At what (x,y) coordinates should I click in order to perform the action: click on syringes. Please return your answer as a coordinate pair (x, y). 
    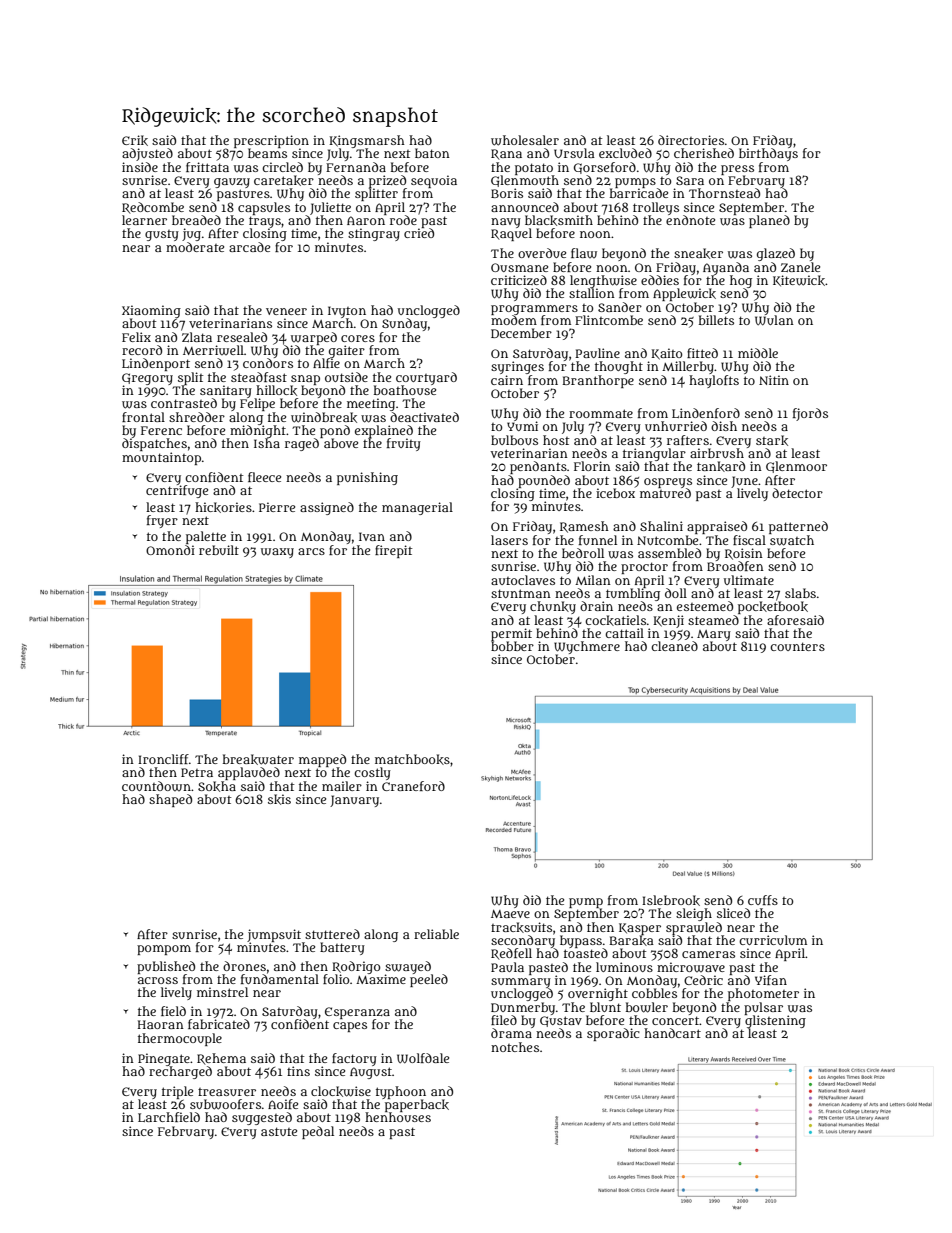
    Looking at the image, I should click on (517, 367).
